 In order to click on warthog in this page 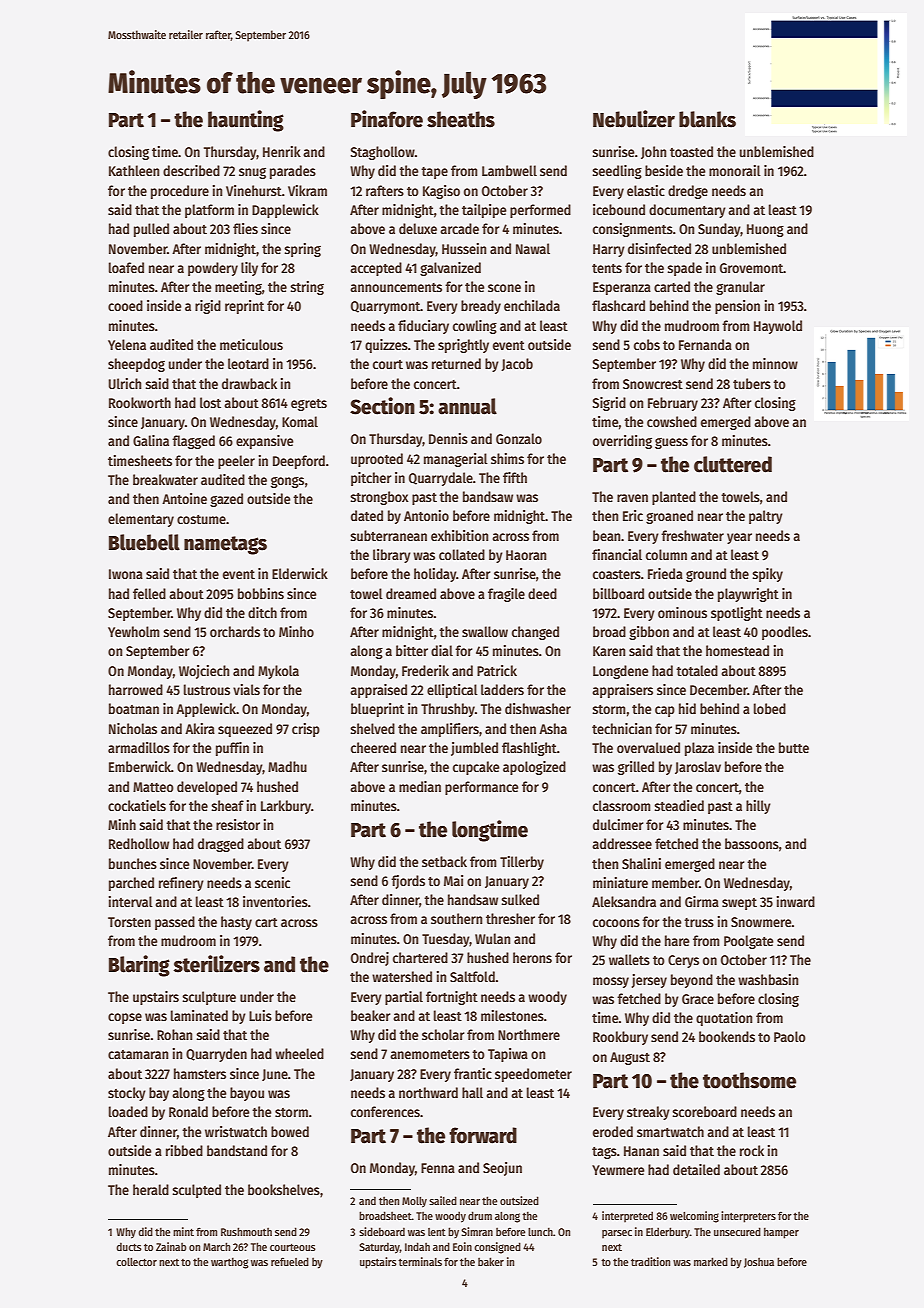, I will do `click(230, 1263)`.
